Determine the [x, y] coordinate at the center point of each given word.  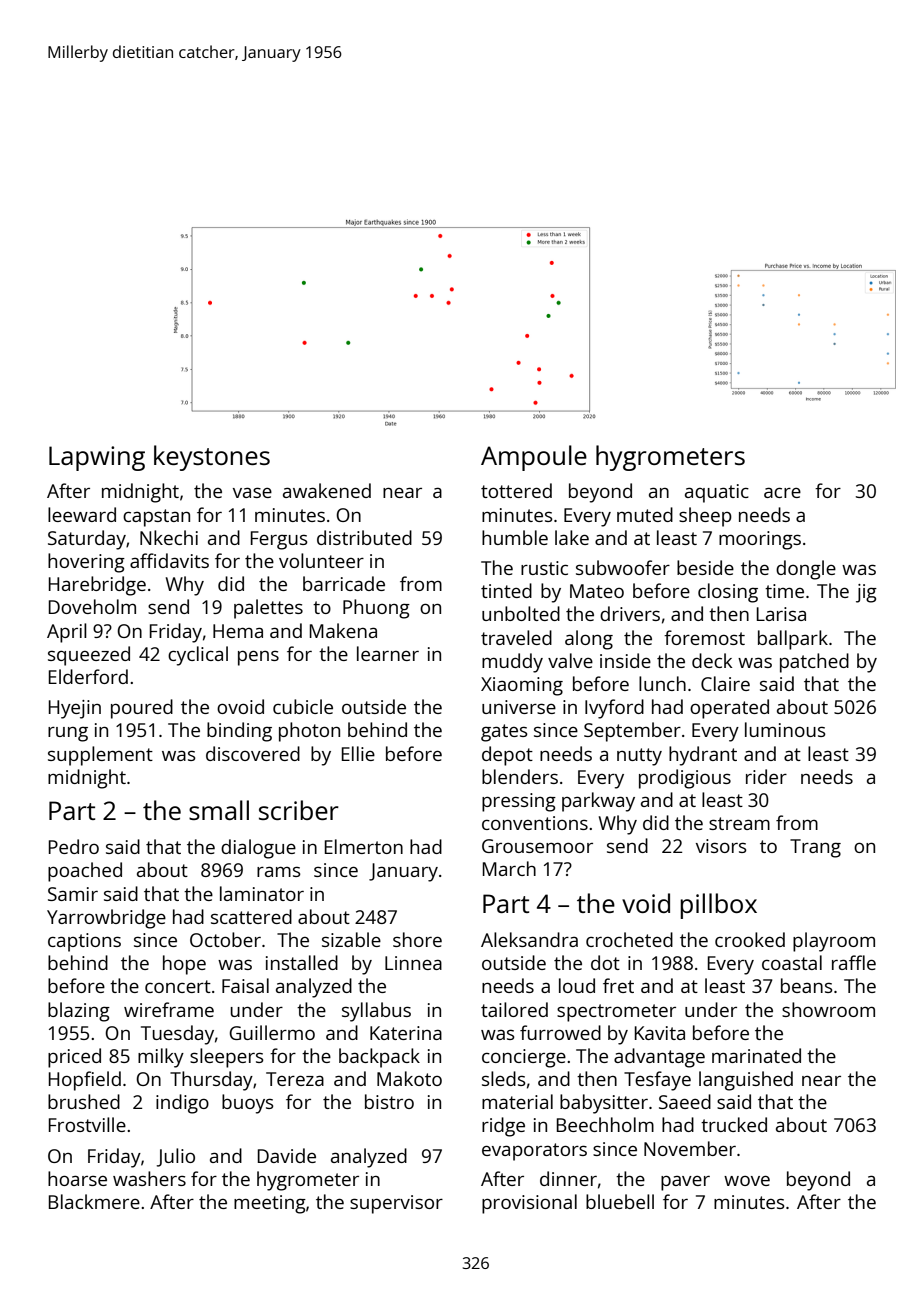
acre [782, 492]
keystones [212, 458]
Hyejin [75, 709]
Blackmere [94, 1201]
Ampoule [534, 458]
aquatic [717, 493]
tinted [506, 590]
